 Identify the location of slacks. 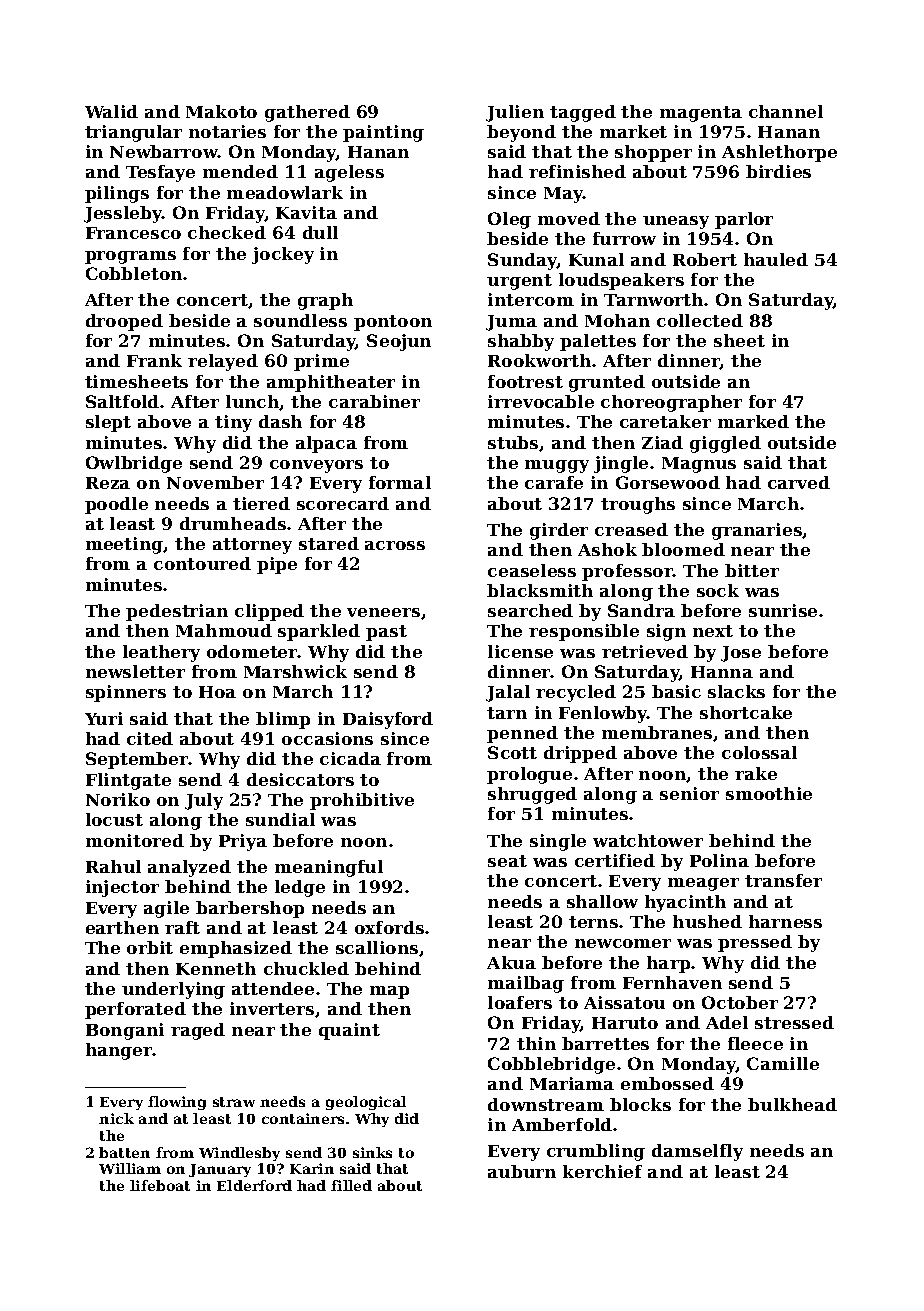
(736, 691).
